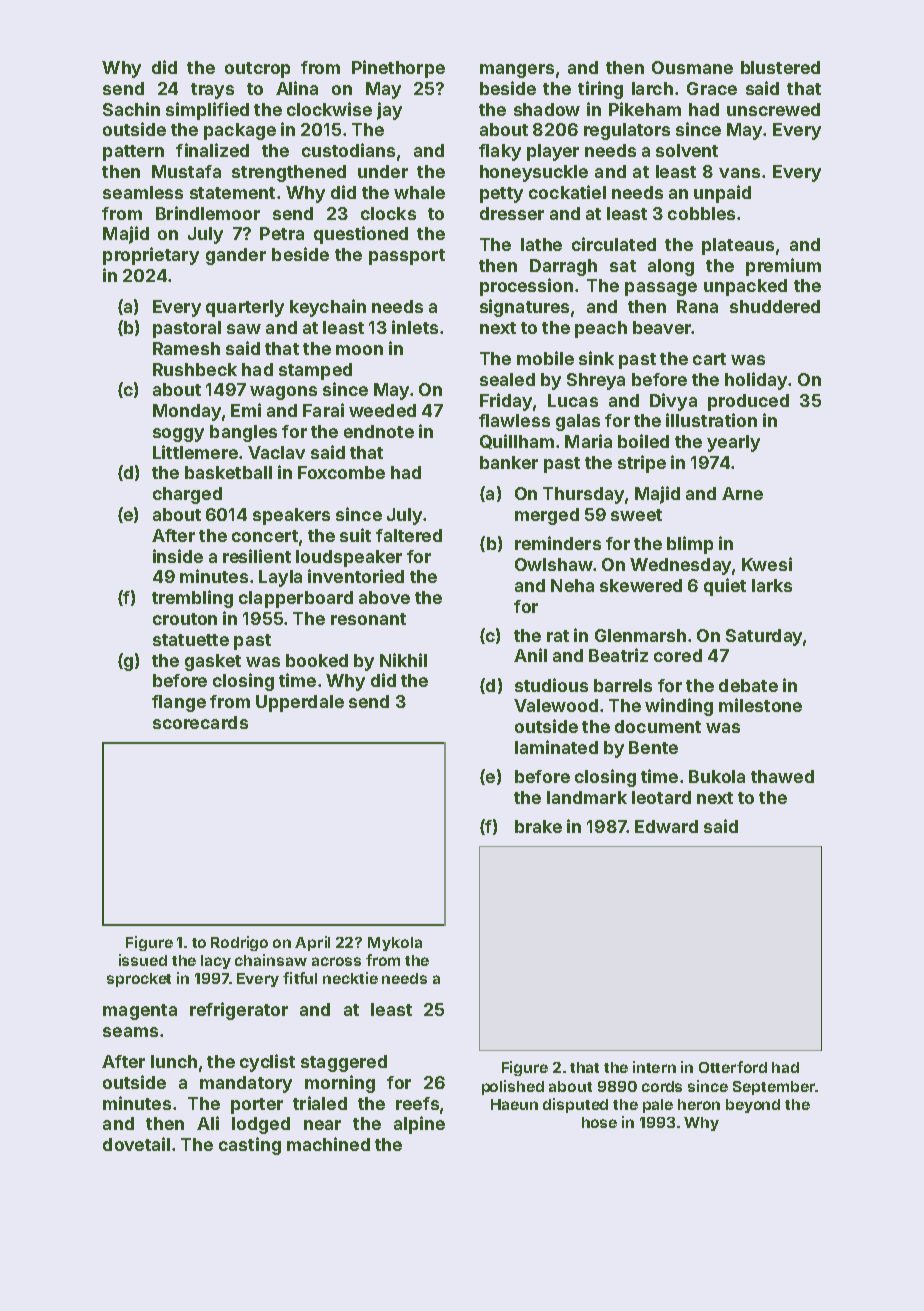 The width and height of the screenshot is (924, 1311). What do you see at coordinates (654, 1067) in the screenshot?
I see `intern` at bounding box center [654, 1067].
